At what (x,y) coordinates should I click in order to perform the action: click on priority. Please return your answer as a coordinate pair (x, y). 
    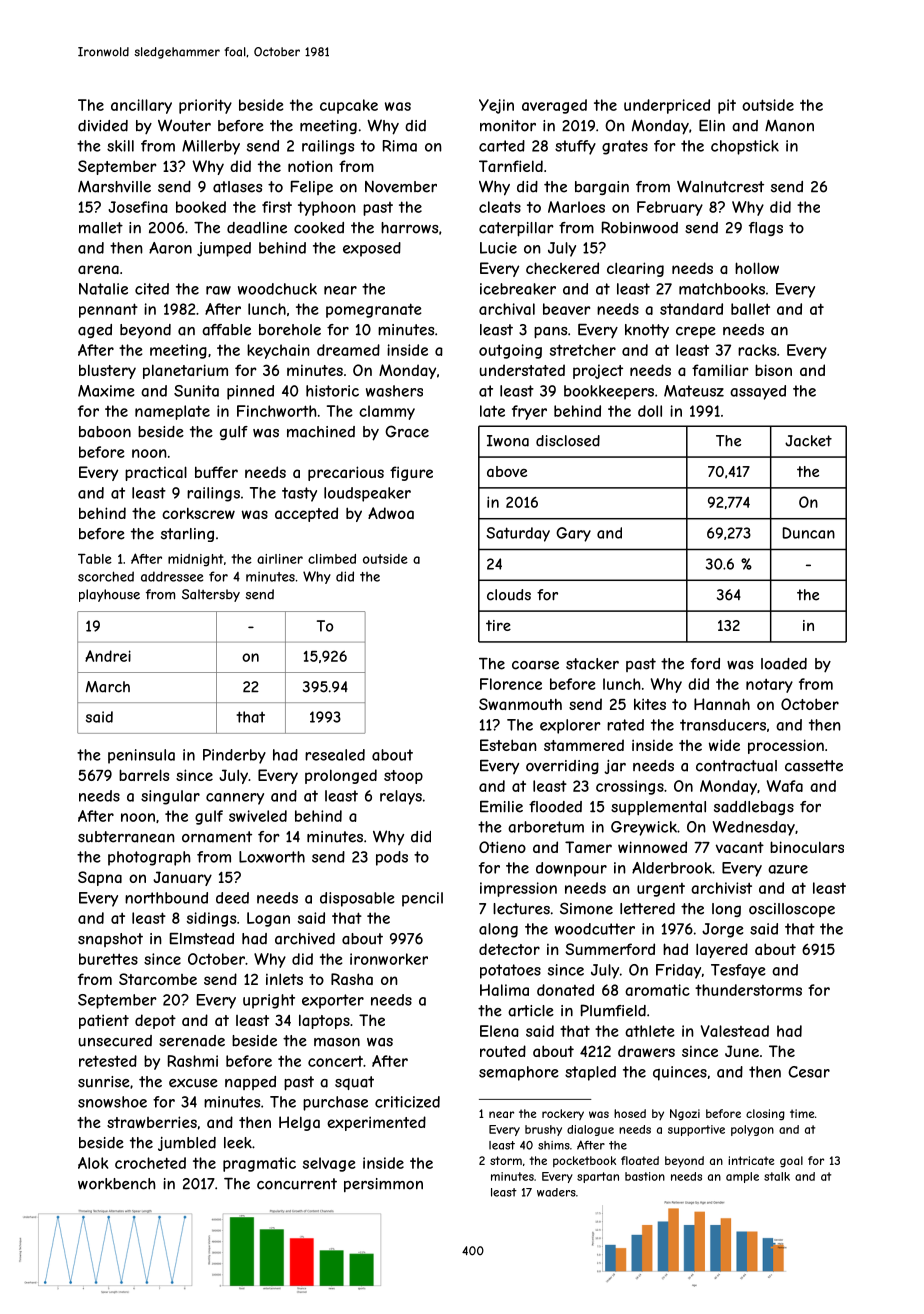
    Looking at the image, I should click on (205, 106).
